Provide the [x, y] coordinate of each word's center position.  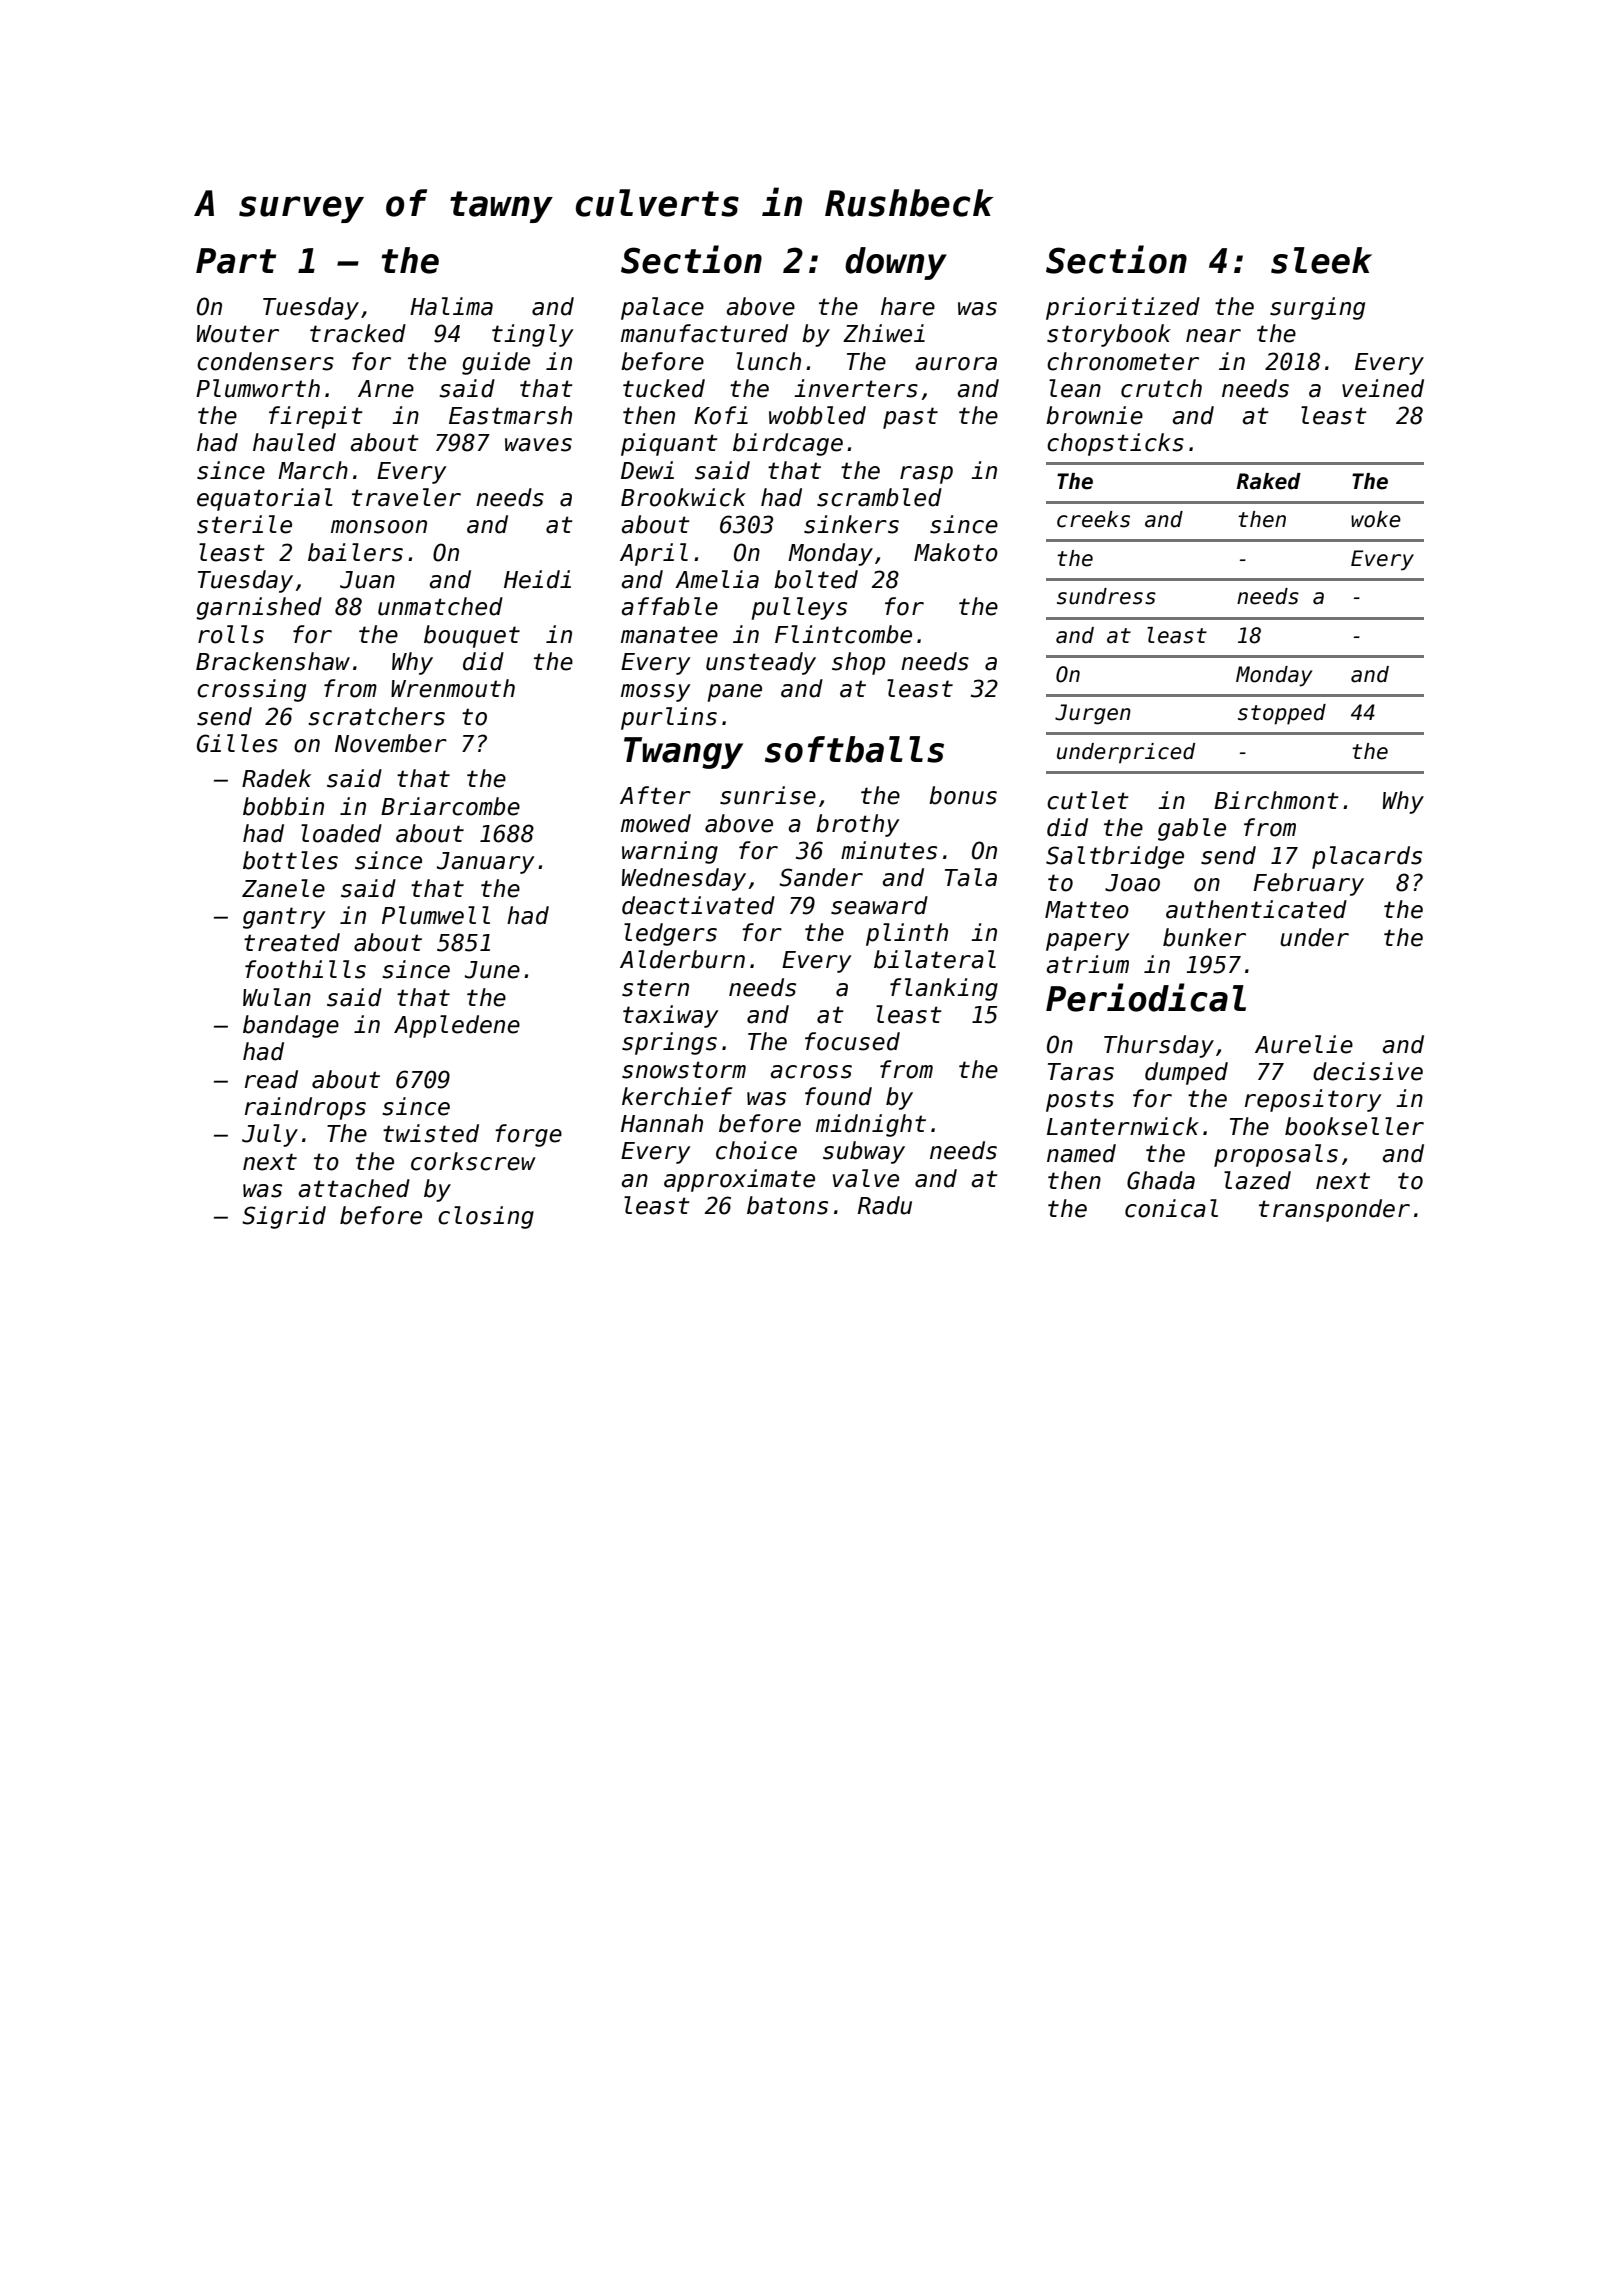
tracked [358, 333]
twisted [431, 1133]
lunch [768, 361]
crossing [251, 690]
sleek [1321, 260]
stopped [1282, 714]
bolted [816, 579]
